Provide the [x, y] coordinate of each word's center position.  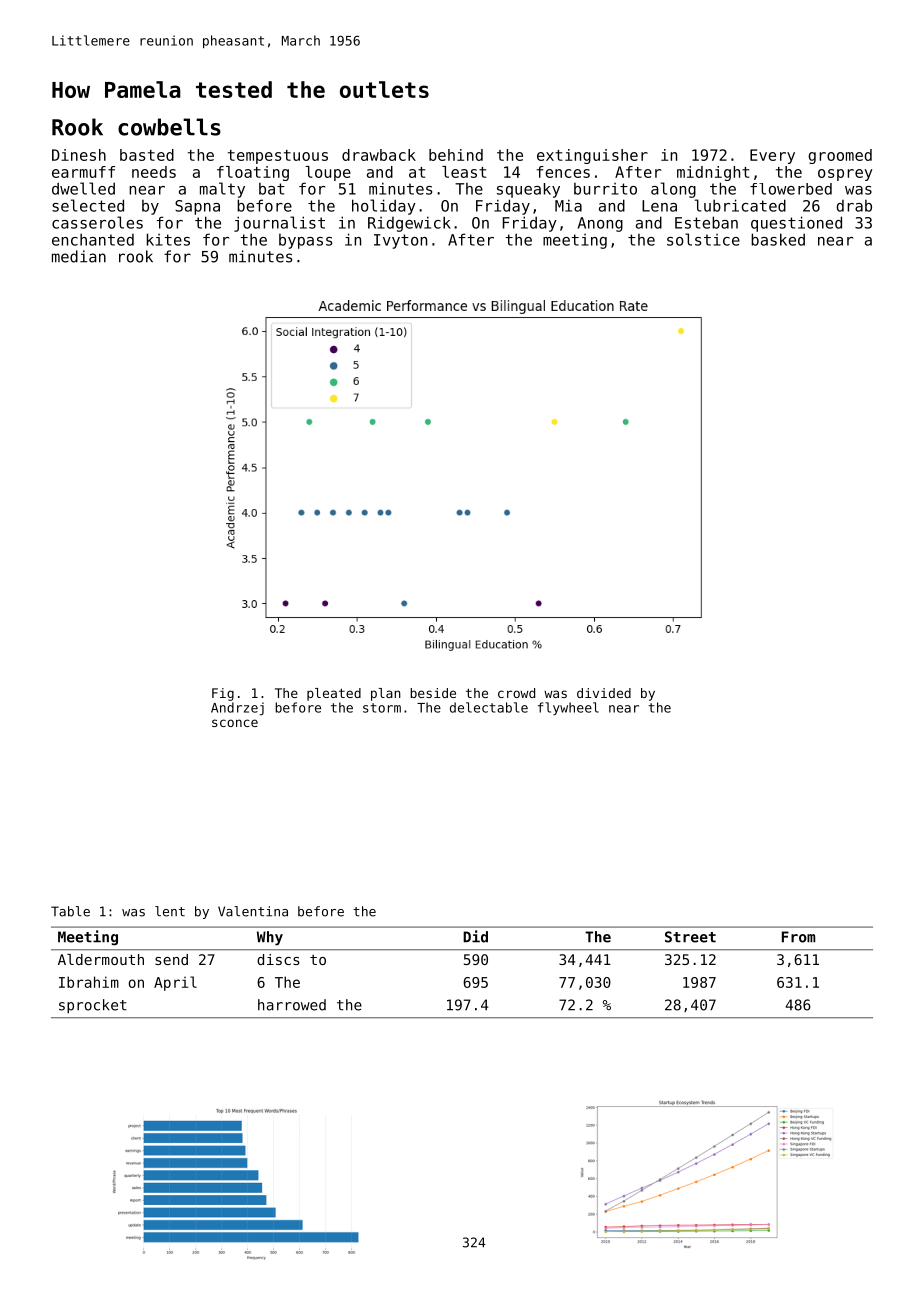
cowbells [169, 127]
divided [604, 693]
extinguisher [592, 156]
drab [854, 206]
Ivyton [400, 241]
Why [270, 938]
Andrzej [237, 709]
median [79, 256]
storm [382, 708]
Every [772, 156]
